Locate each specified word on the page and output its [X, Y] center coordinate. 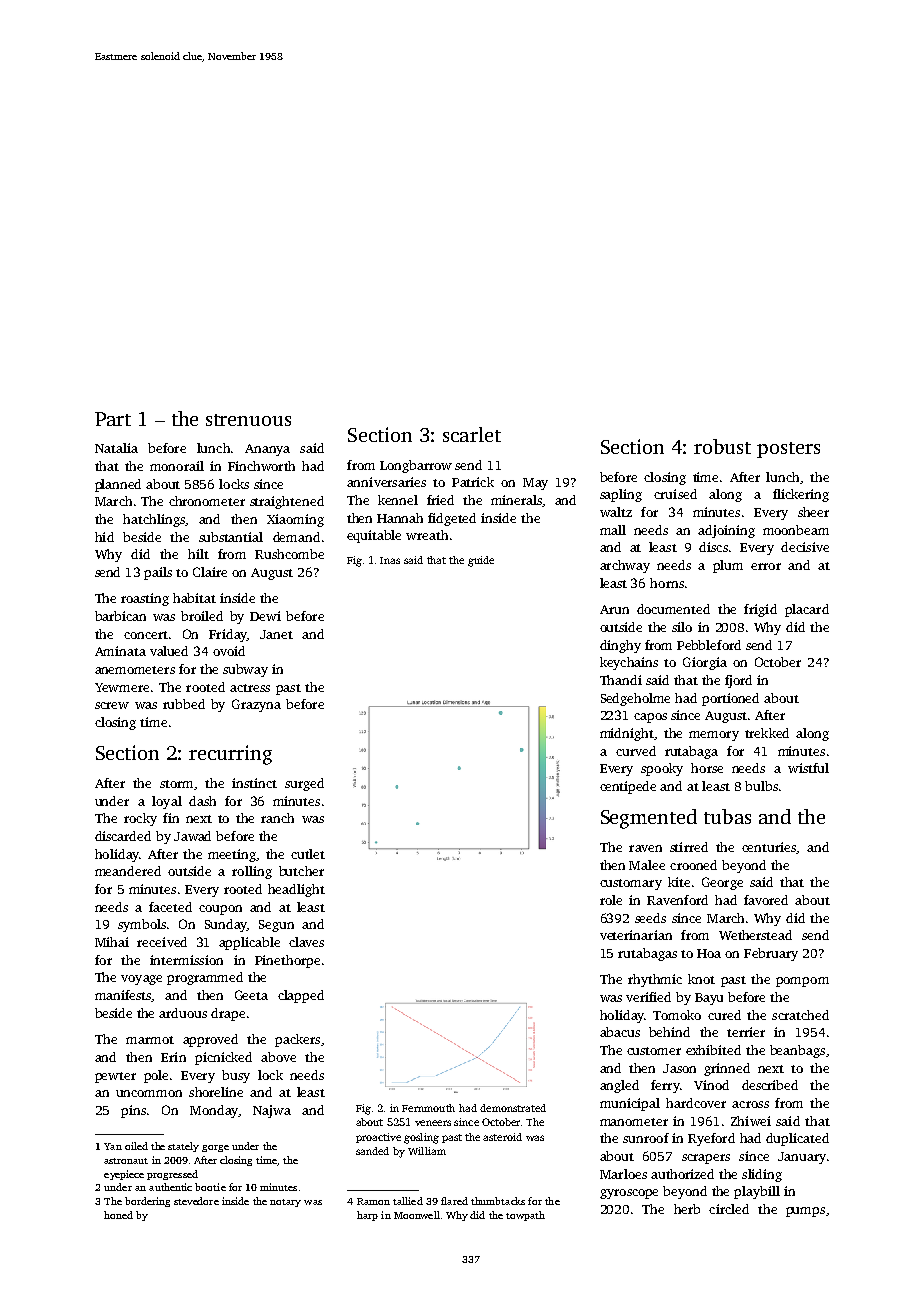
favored [766, 900]
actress [250, 688]
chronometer [207, 501]
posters [788, 450]
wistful [808, 768]
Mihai [112, 942]
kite [679, 882]
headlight [296, 890]
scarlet [472, 434]
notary [285, 1203]
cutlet [308, 854]
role [611, 900]
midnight [627, 734]
